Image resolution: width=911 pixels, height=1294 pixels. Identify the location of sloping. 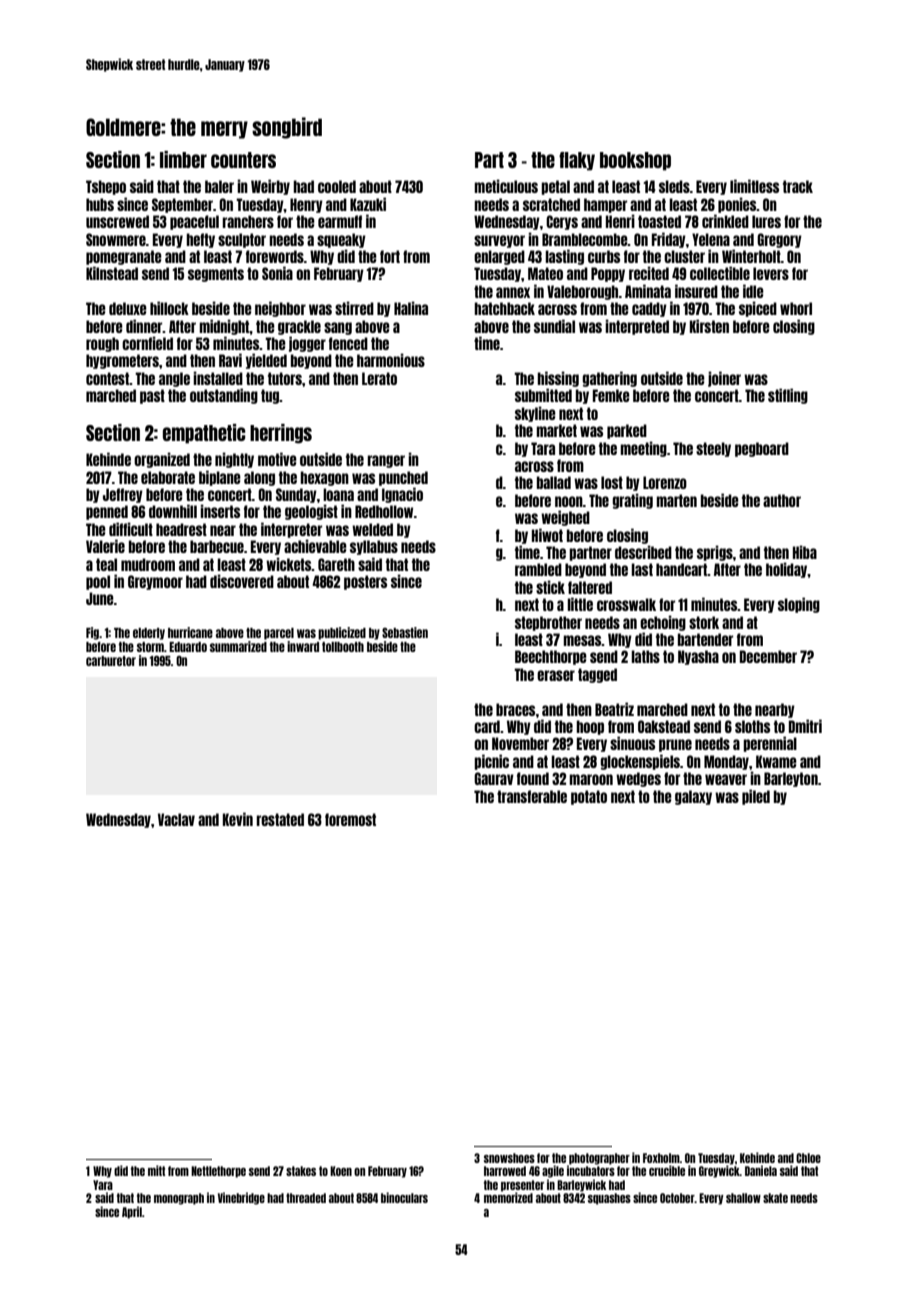
(799, 605).
